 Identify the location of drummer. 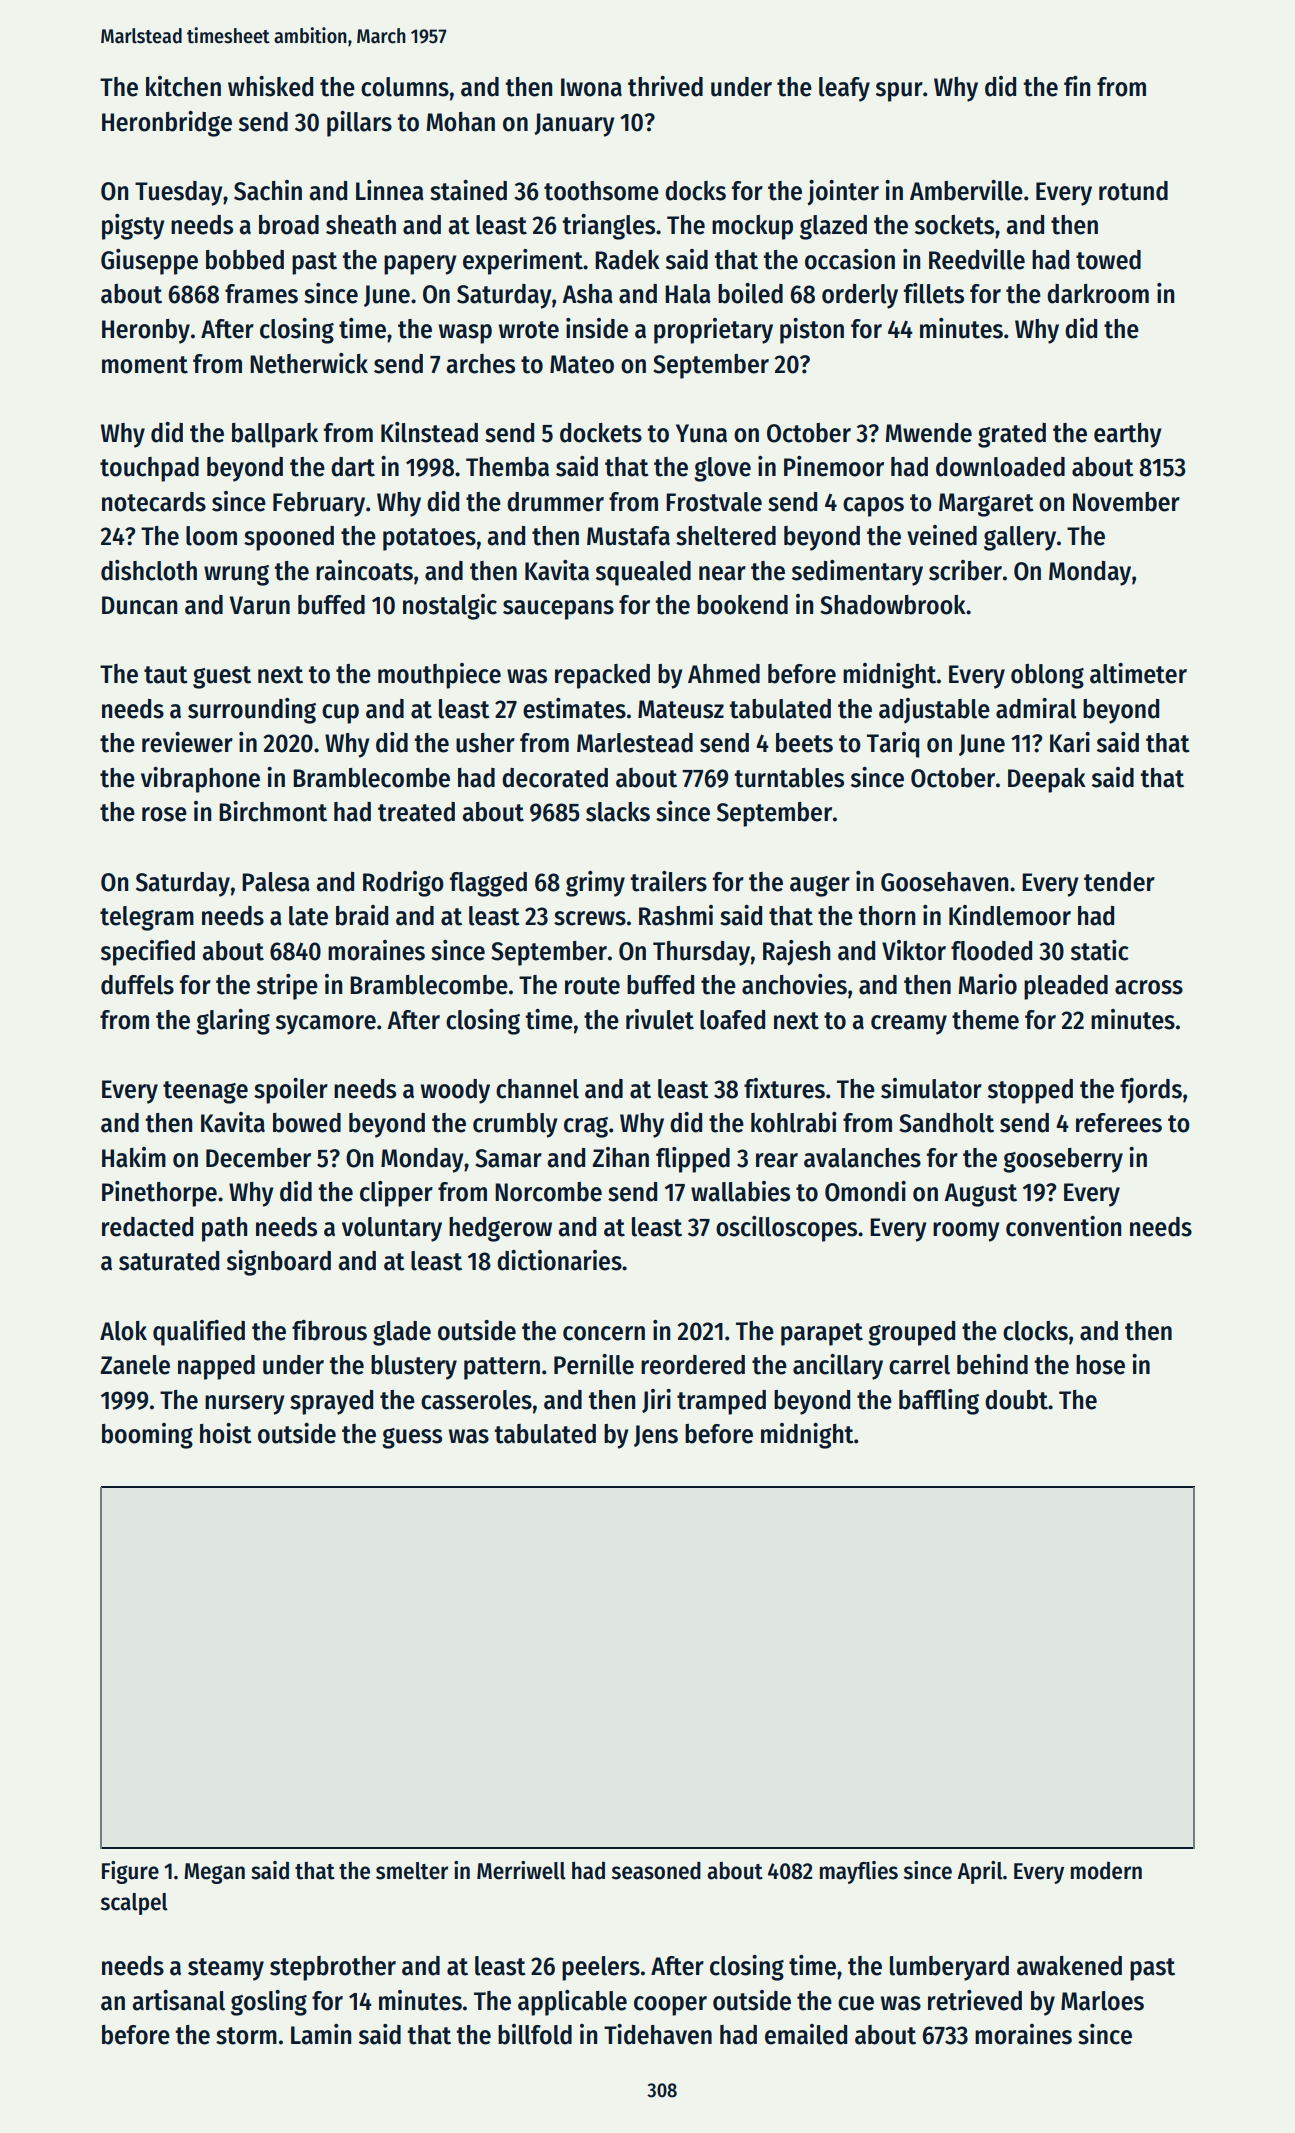
(555, 502).
